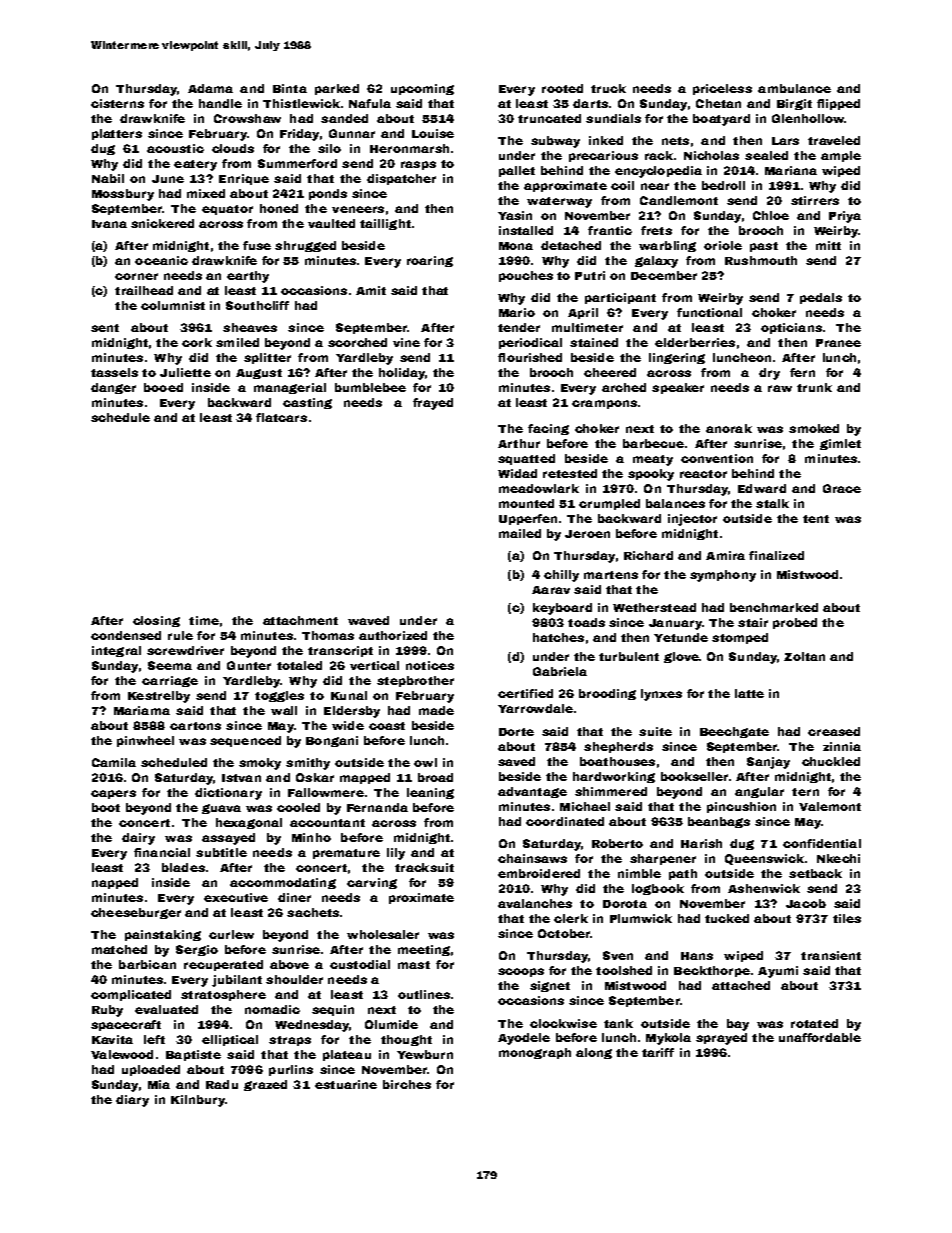 The width and height of the screenshot is (952, 1233). What do you see at coordinates (424, 950) in the screenshot?
I see `meeting` at bounding box center [424, 950].
